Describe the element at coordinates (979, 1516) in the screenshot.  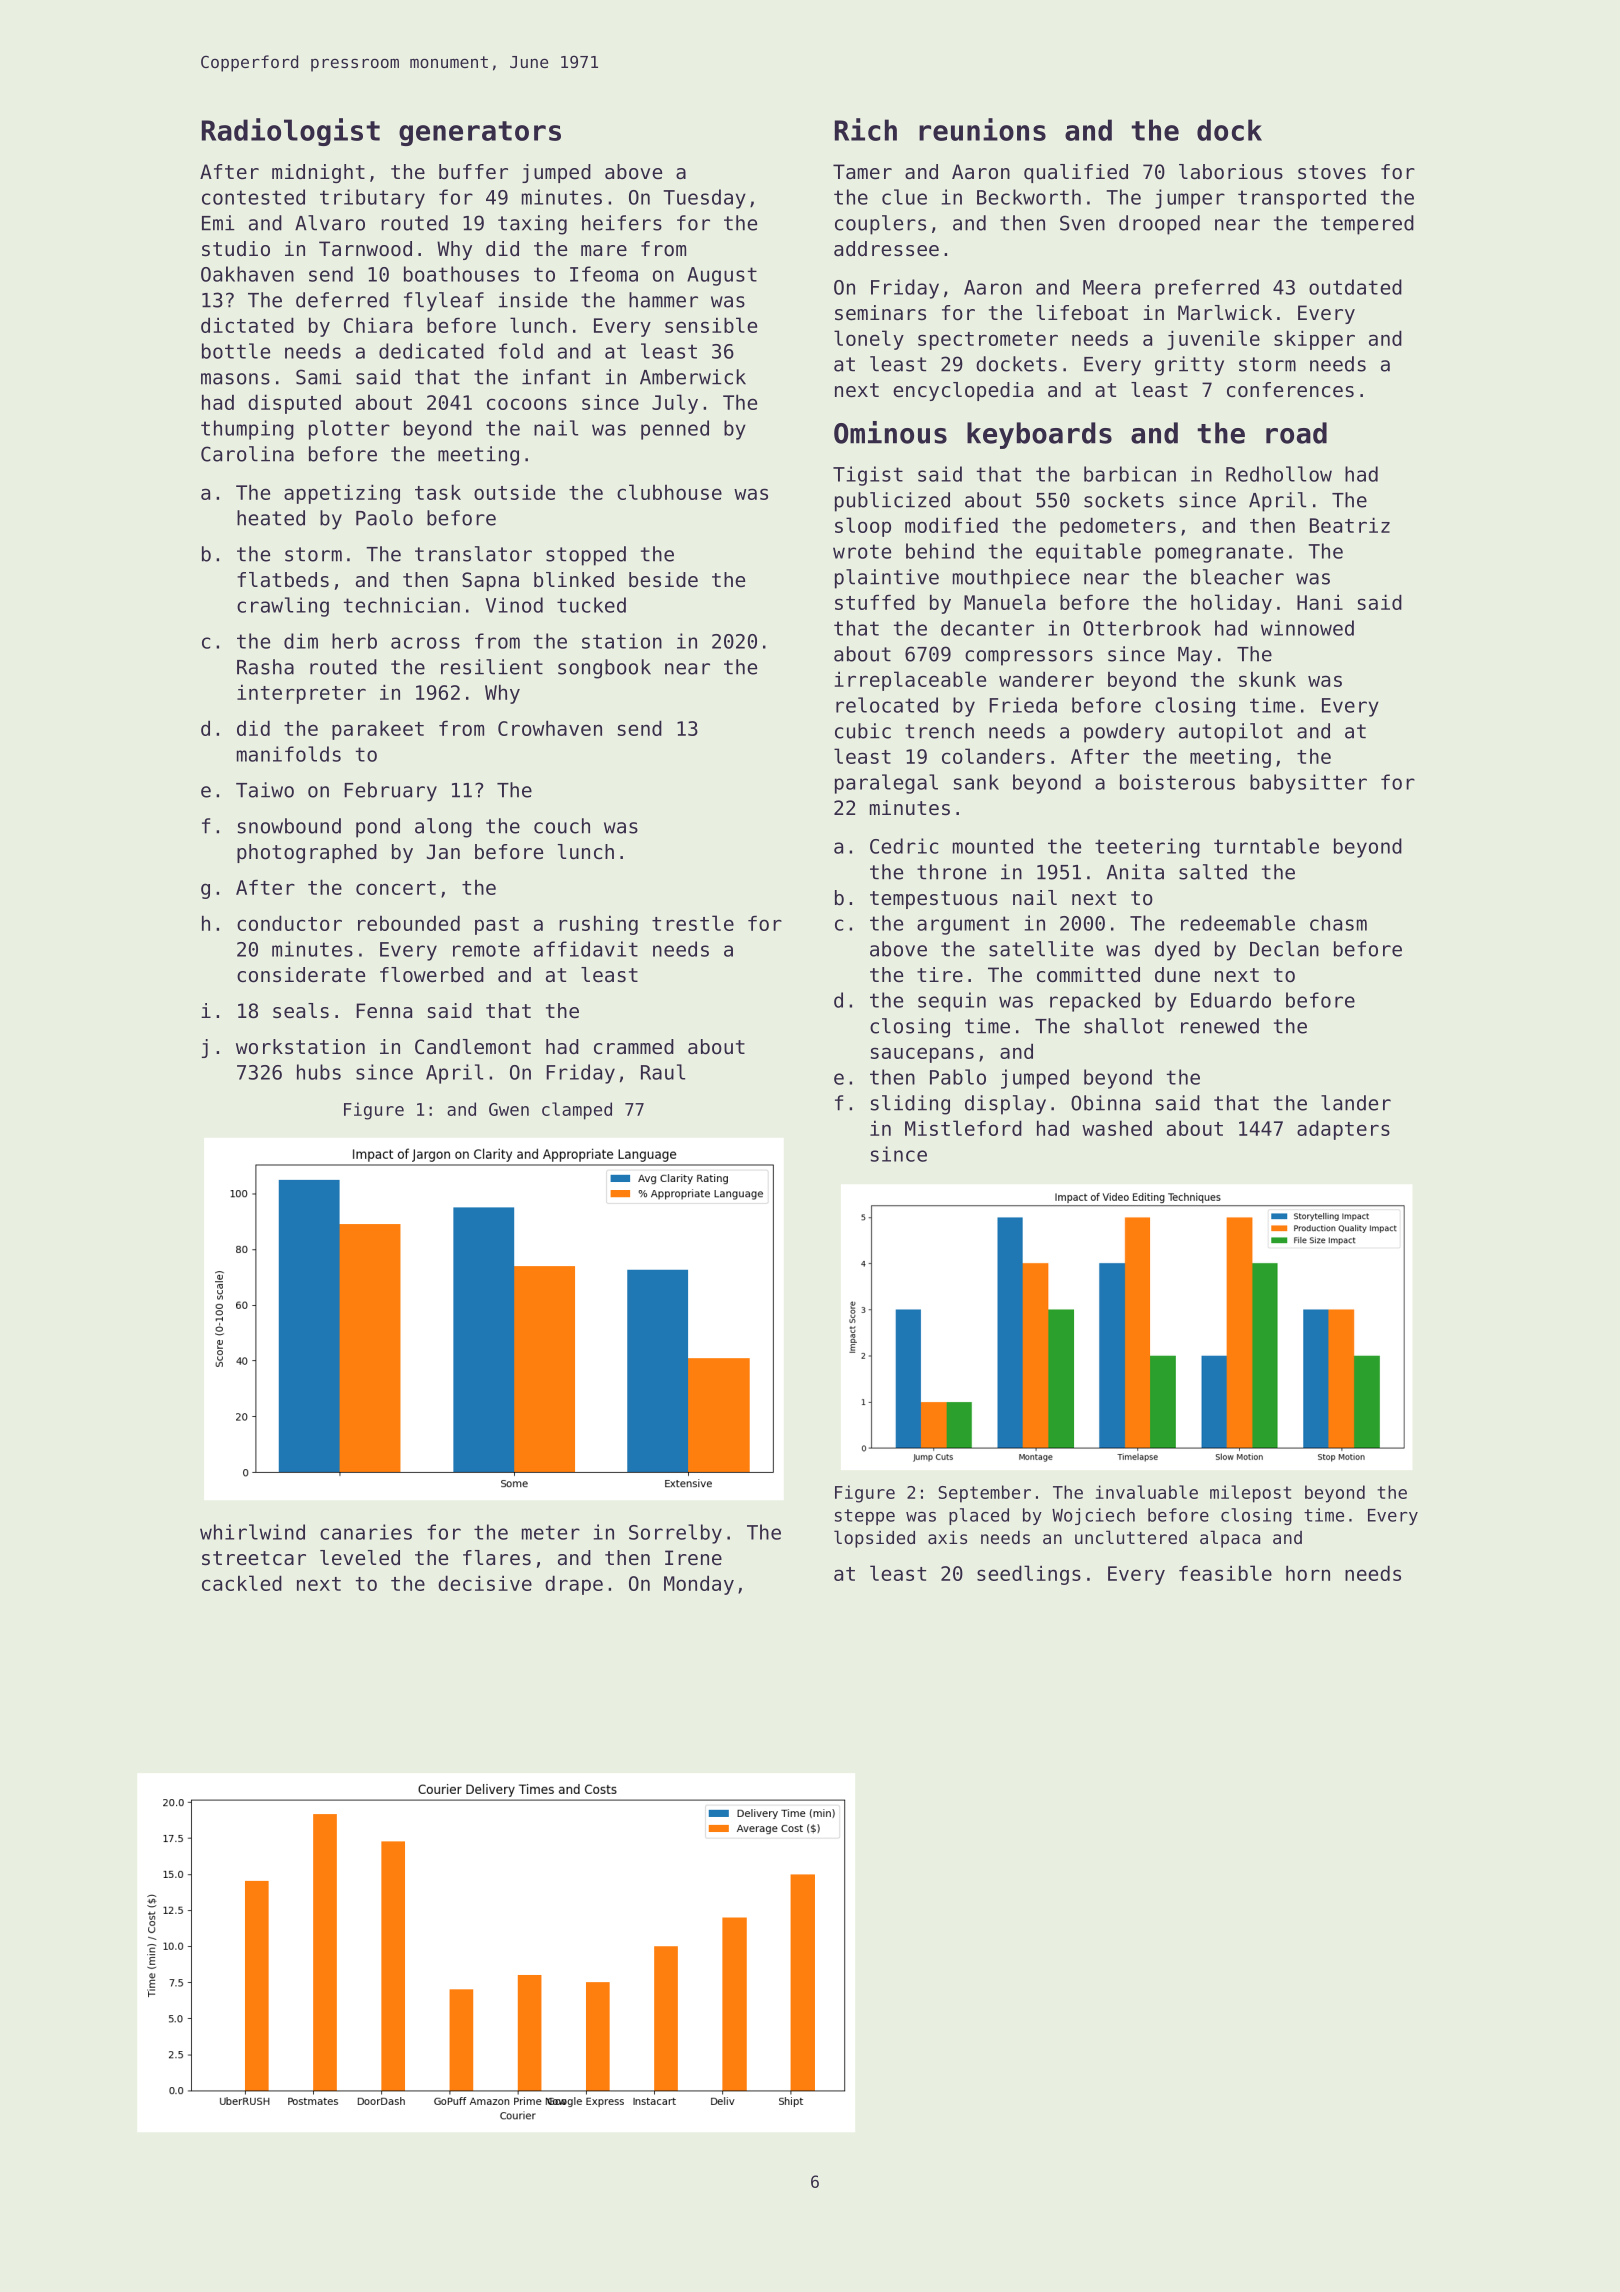
I see `placed` at that location.
